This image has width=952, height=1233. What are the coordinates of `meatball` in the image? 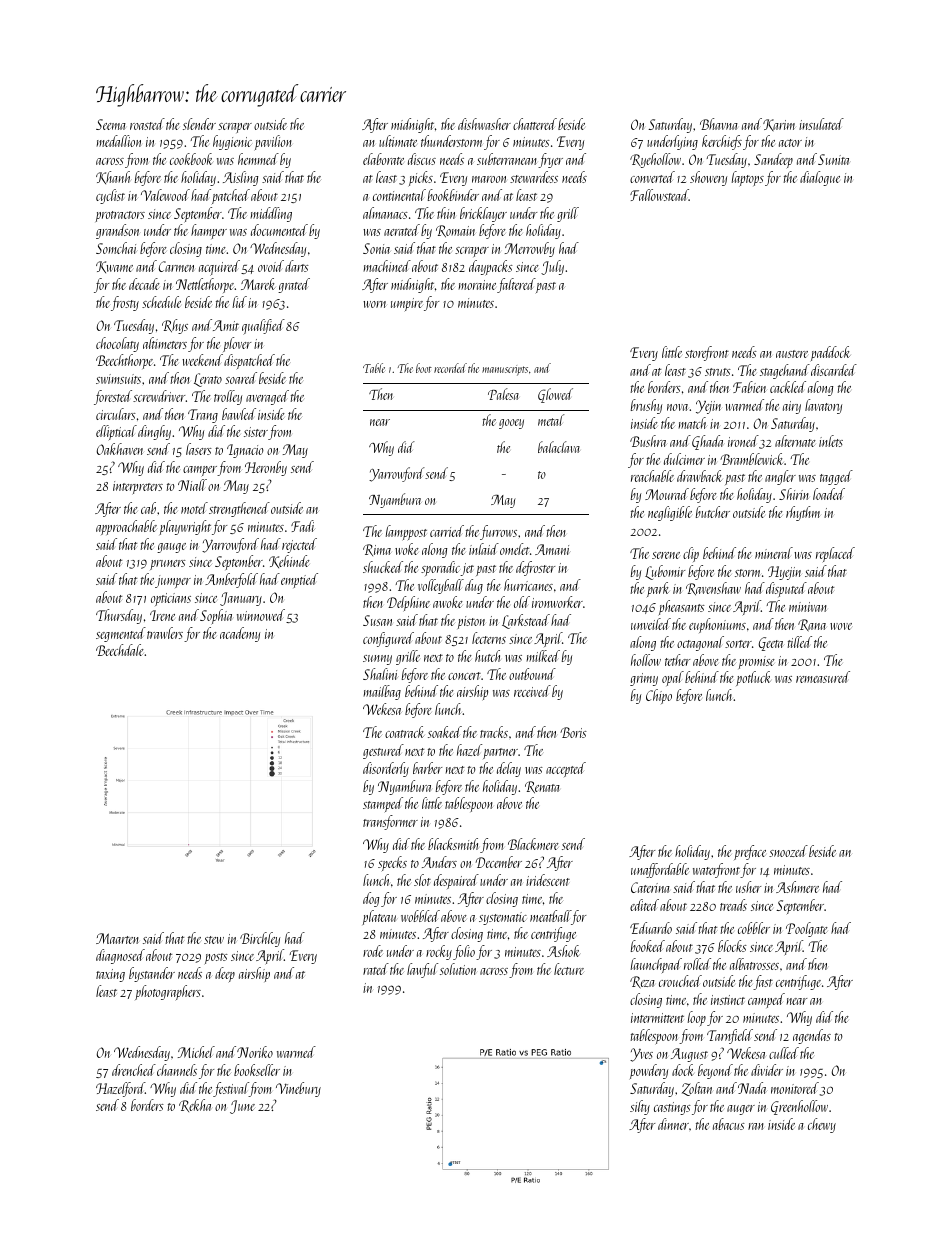 It's located at (550, 916).
